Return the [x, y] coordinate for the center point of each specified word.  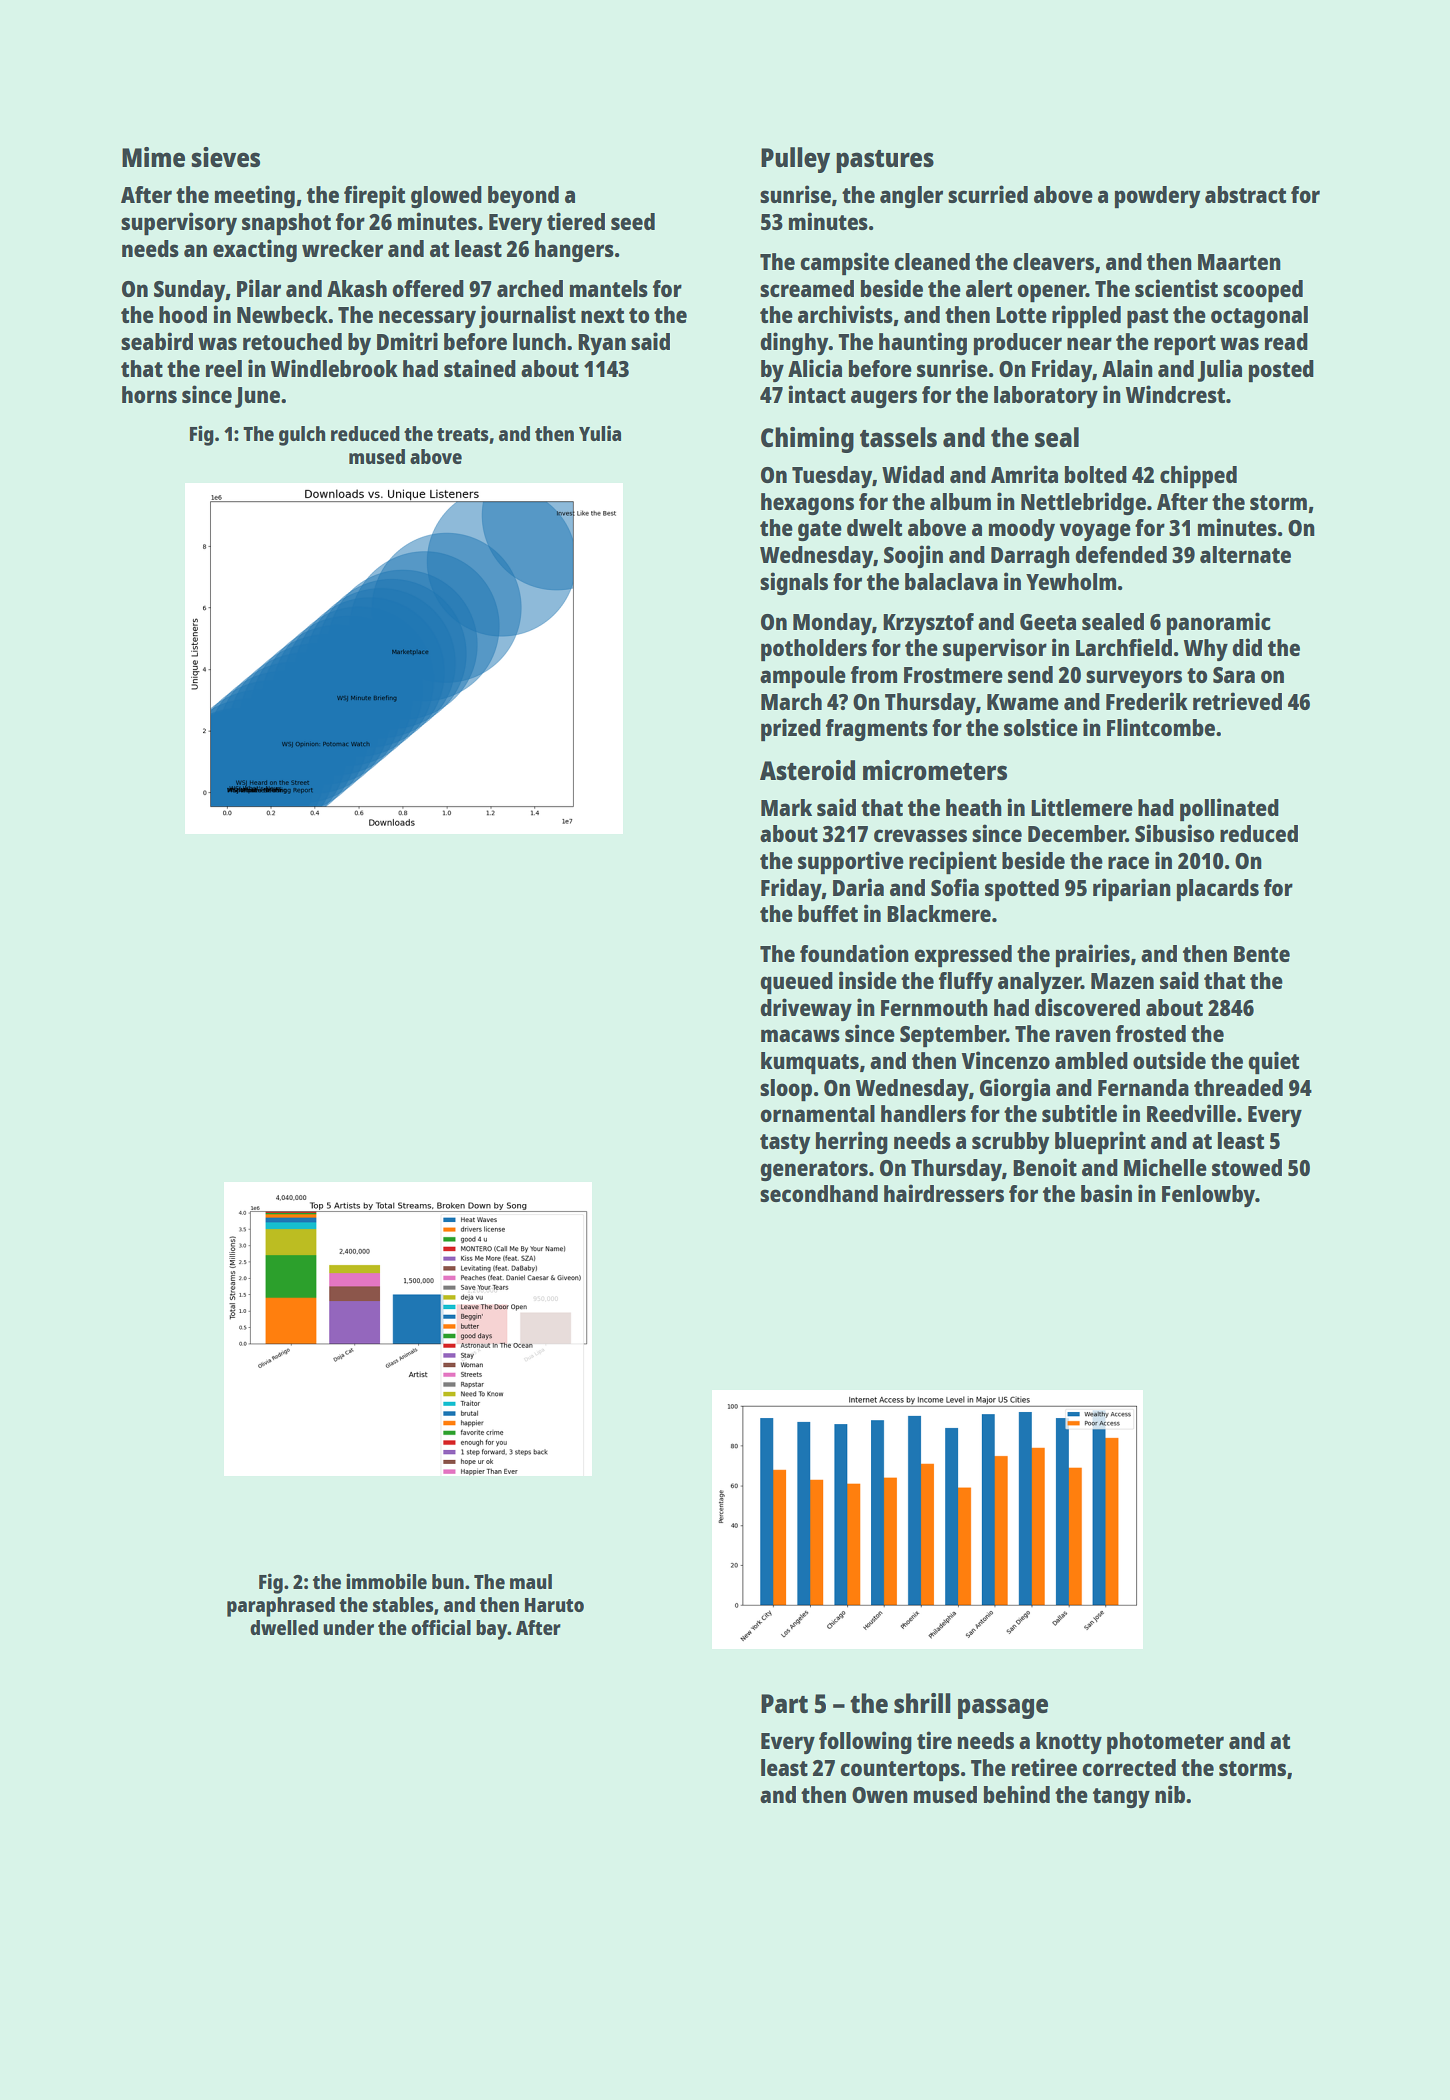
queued [796, 983]
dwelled [284, 1627]
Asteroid [807, 770]
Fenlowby [1208, 1196]
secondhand [819, 1193]
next [602, 315]
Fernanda [1143, 1087]
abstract [1245, 194]
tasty [785, 1144]
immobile [386, 1581]
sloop [786, 1090]
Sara [1234, 675]
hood [183, 314]
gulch [302, 436]
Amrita [1024, 474]
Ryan [602, 344]
